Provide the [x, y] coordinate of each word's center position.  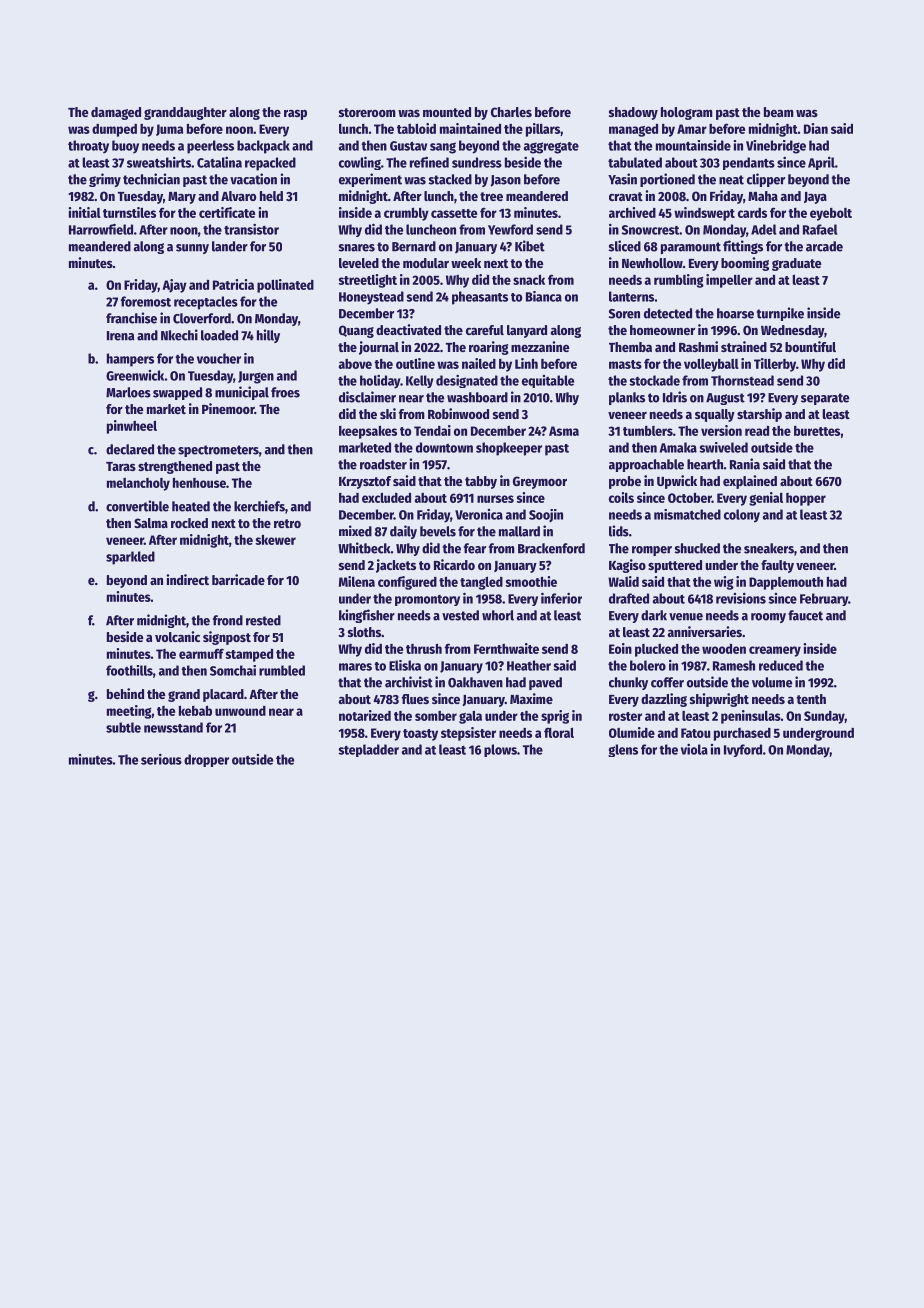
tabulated [635, 162]
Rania [745, 464]
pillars [543, 130]
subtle [123, 727]
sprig [555, 717]
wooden [724, 649]
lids [619, 531]
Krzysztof [365, 482]
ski [388, 413]
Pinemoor [228, 408]
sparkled [130, 558]
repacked [270, 164]
